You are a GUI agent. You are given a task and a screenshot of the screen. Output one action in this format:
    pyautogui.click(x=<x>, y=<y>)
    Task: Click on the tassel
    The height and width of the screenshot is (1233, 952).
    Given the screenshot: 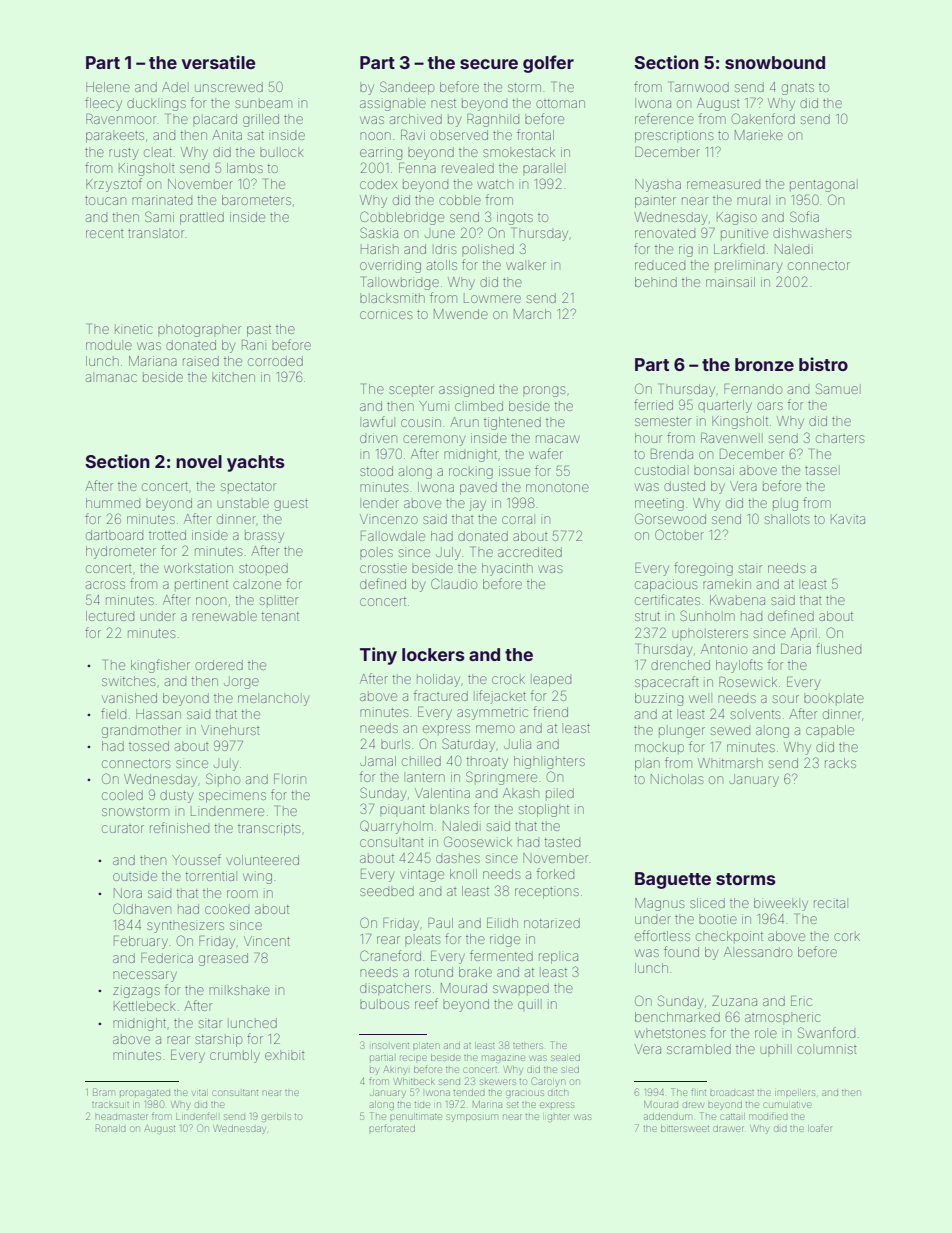 What is the action you would take?
    pyautogui.click(x=821, y=470)
